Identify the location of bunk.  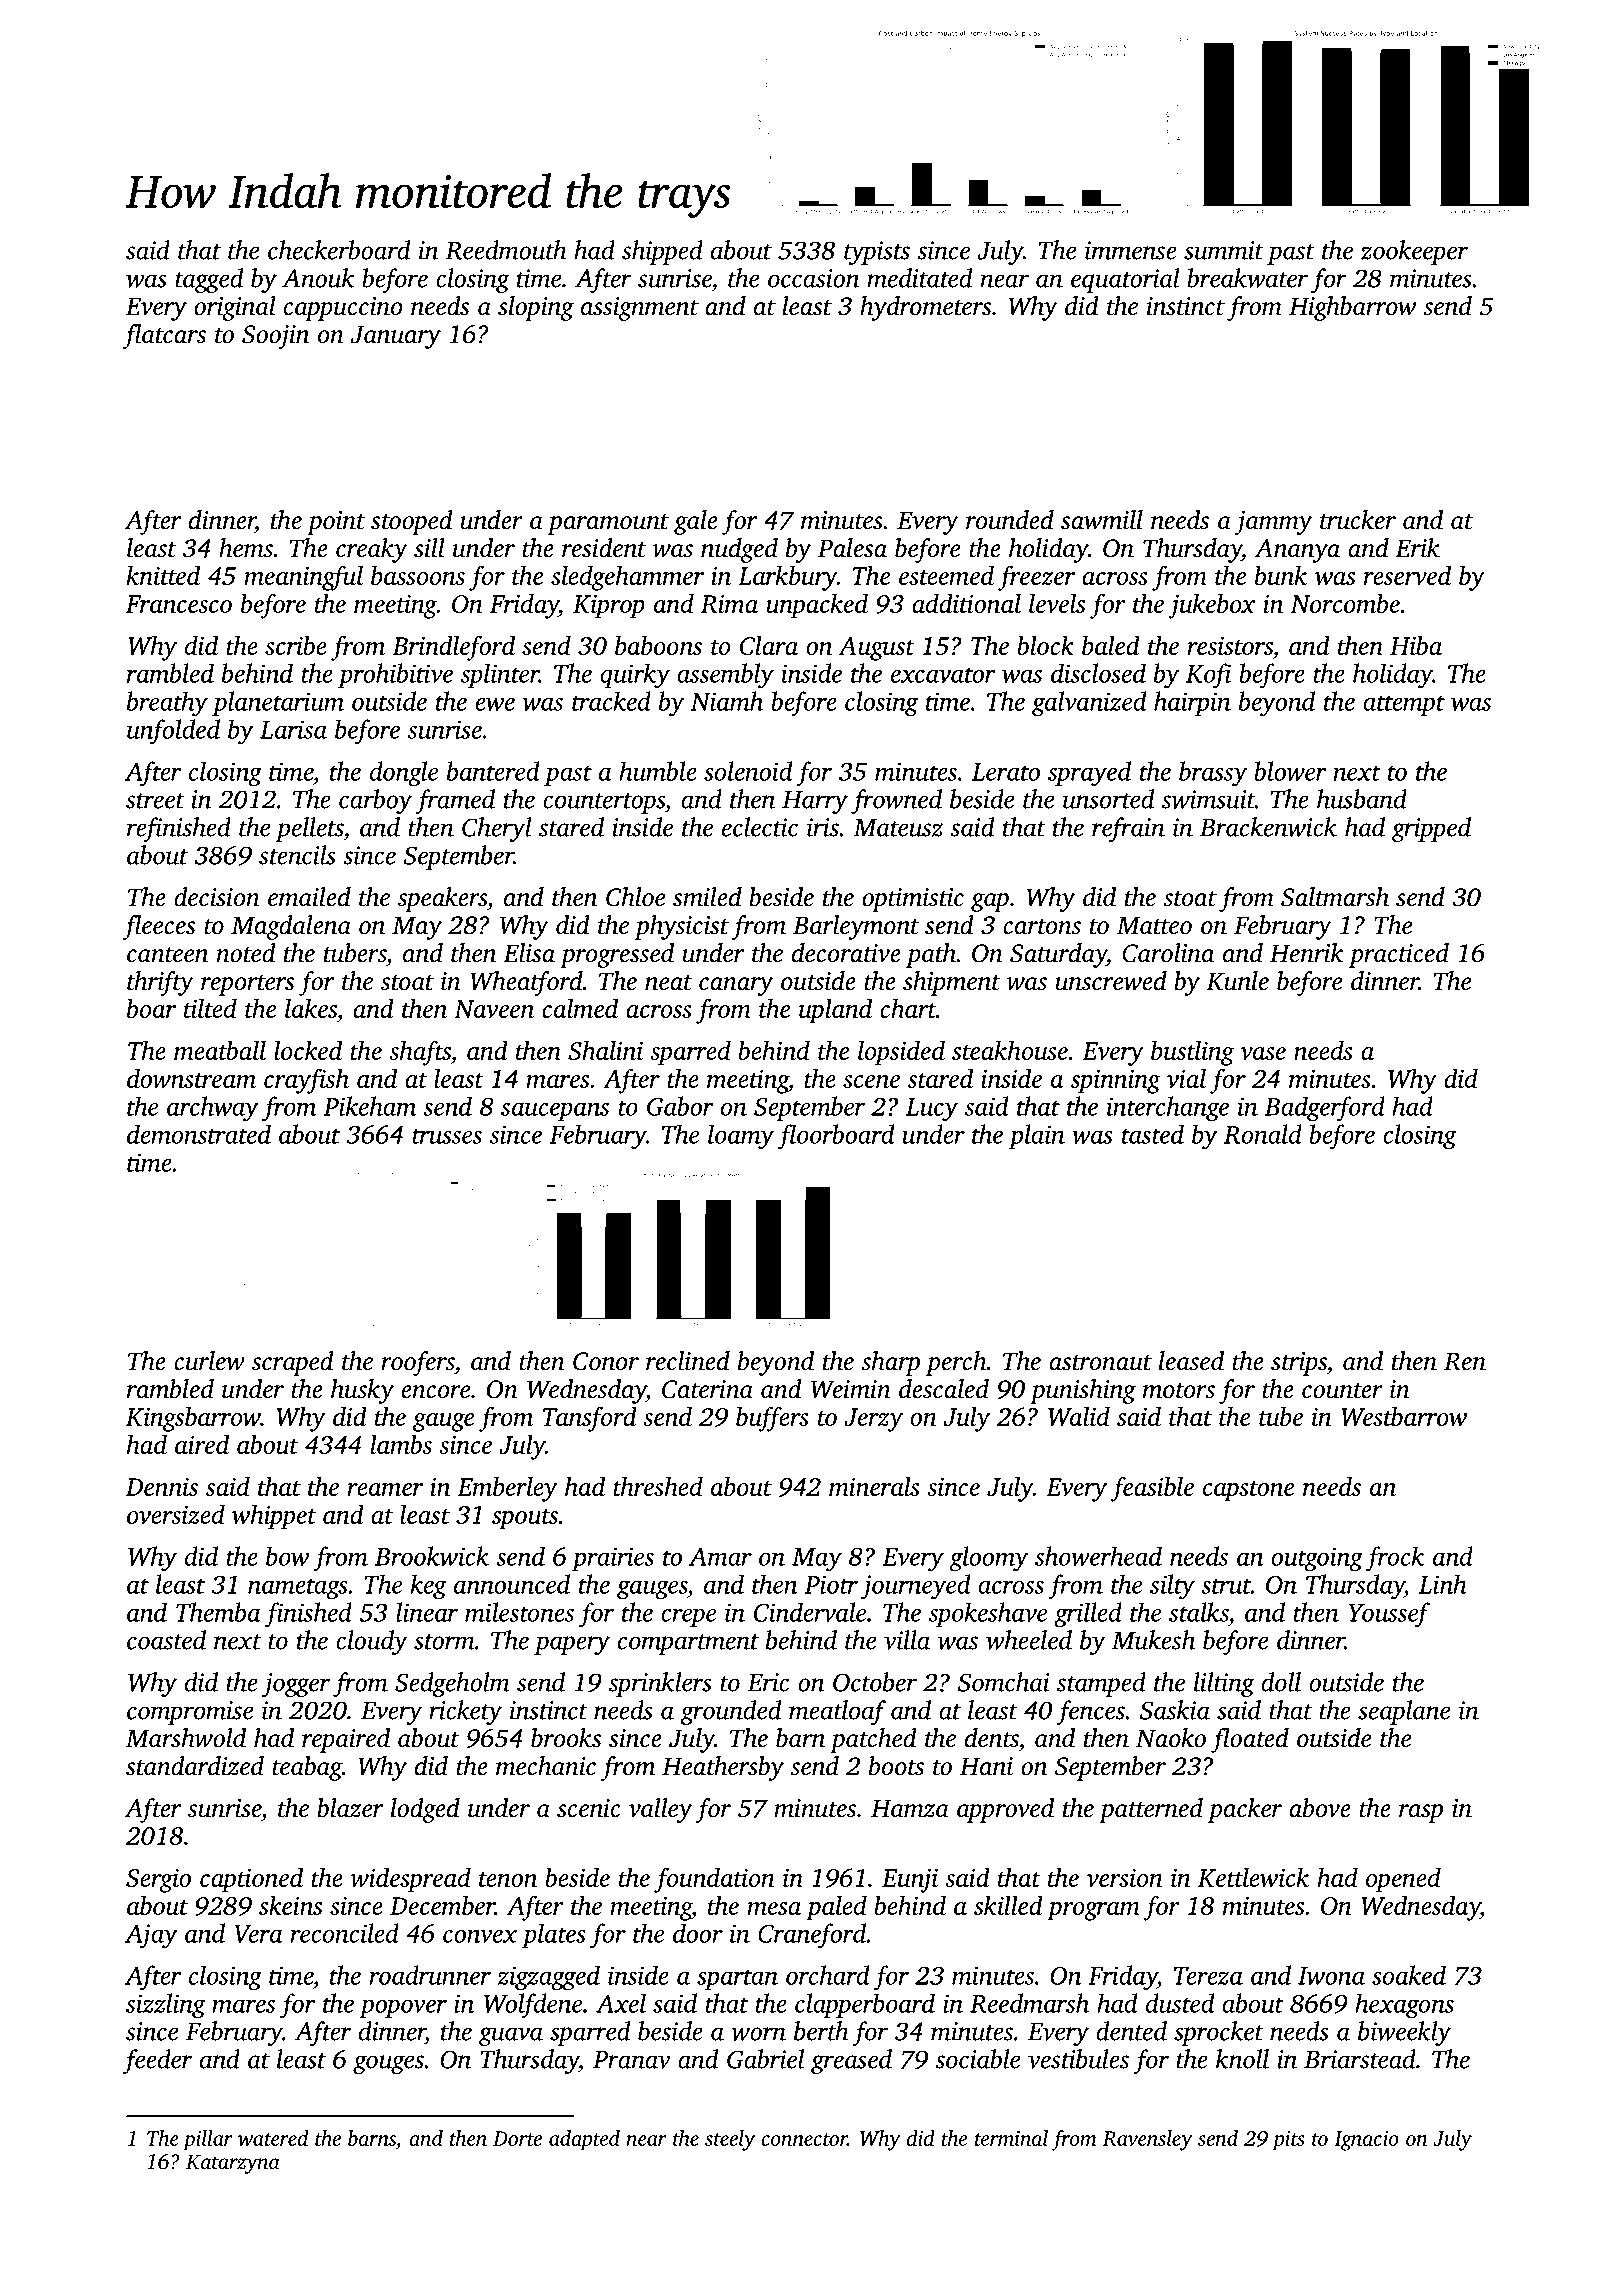
(1281, 575).
